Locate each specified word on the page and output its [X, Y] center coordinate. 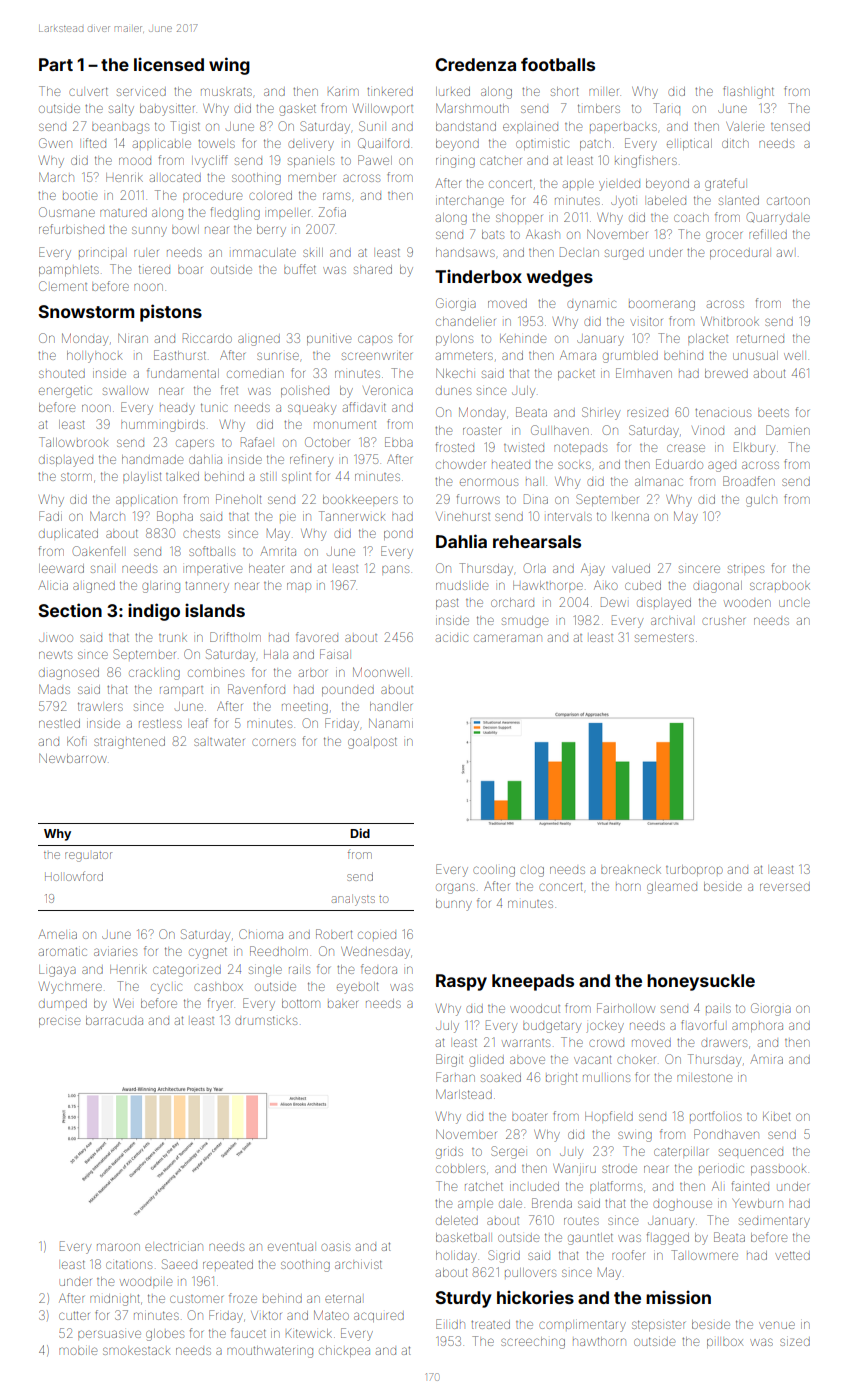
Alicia [53, 585]
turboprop [694, 870]
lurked [453, 91]
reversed [785, 887]
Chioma [261, 934]
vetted [792, 1255]
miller [603, 92]
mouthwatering [270, 1352]
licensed [169, 64]
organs [455, 888]
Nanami [391, 723]
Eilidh [450, 1324]
